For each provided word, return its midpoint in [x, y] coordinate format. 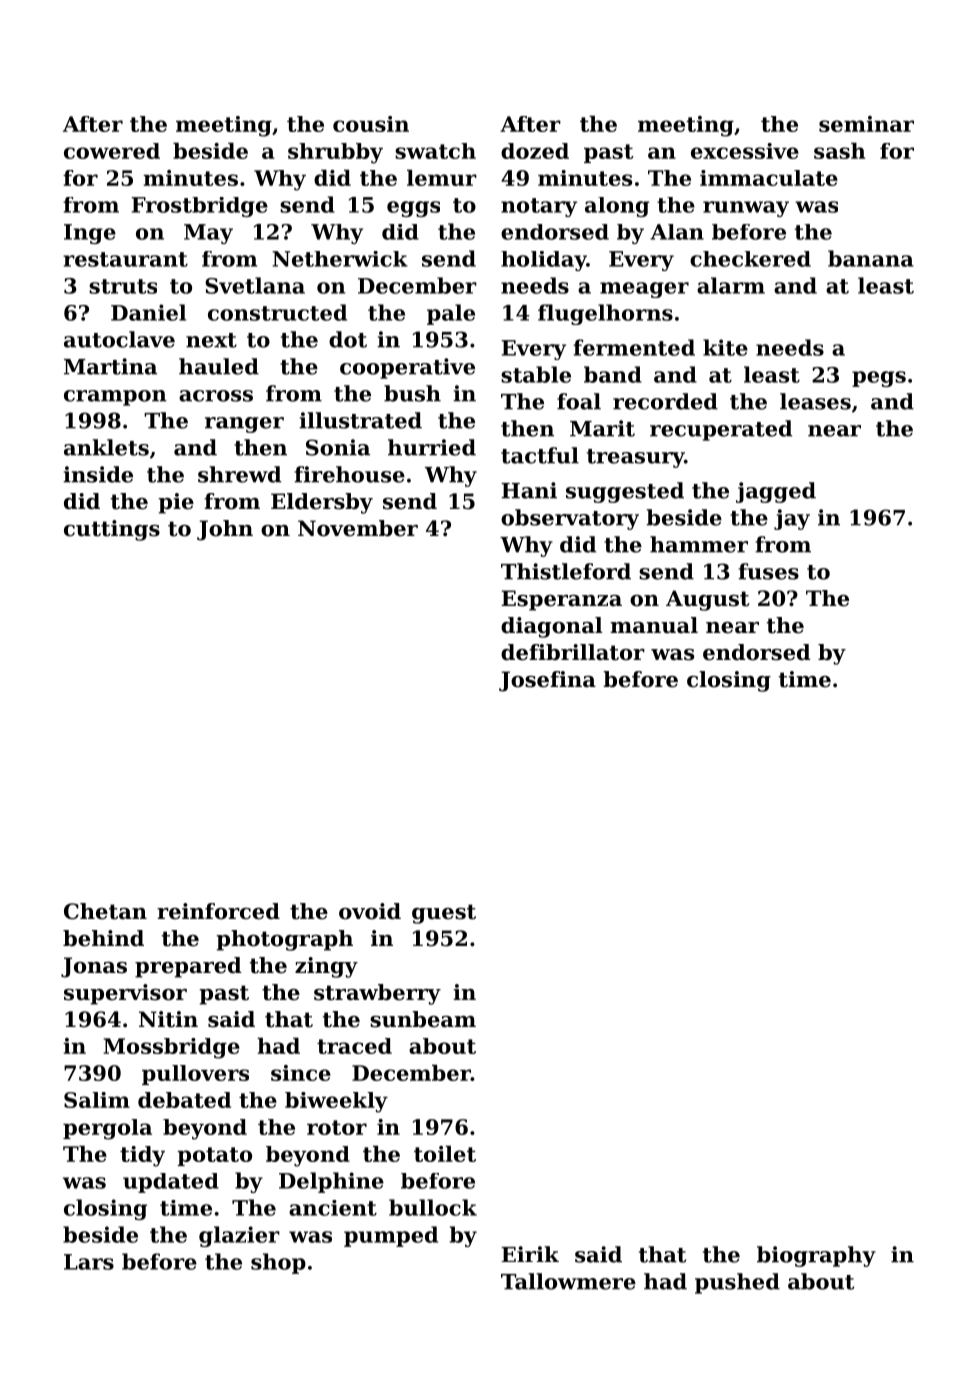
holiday [544, 261]
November [358, 528]
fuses [768, 571]
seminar [866, 124]
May [208, 234]
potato [214, 1156]
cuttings [112, 530]
